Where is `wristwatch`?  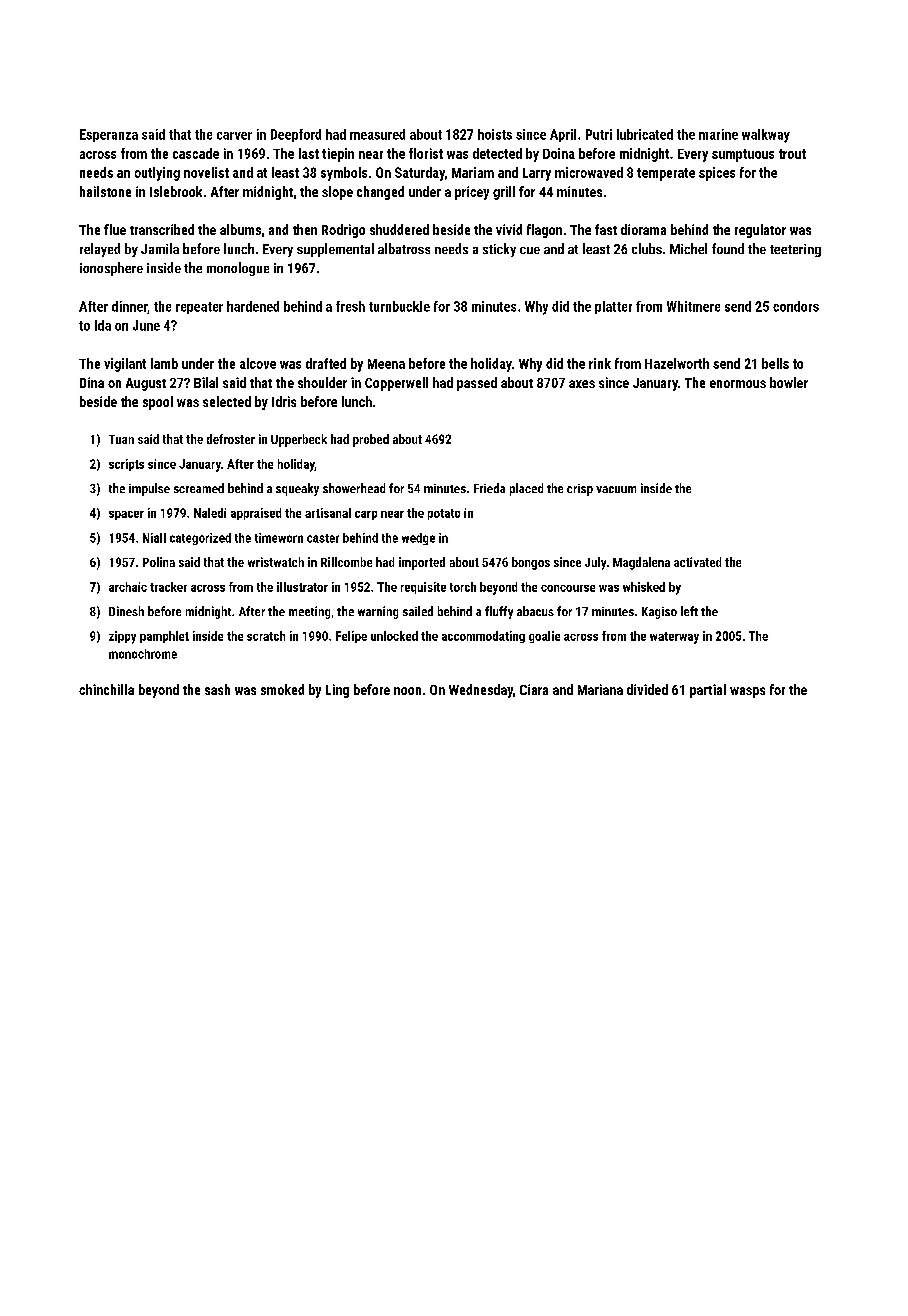
wristwatch is located at coordinates (276, 562).
